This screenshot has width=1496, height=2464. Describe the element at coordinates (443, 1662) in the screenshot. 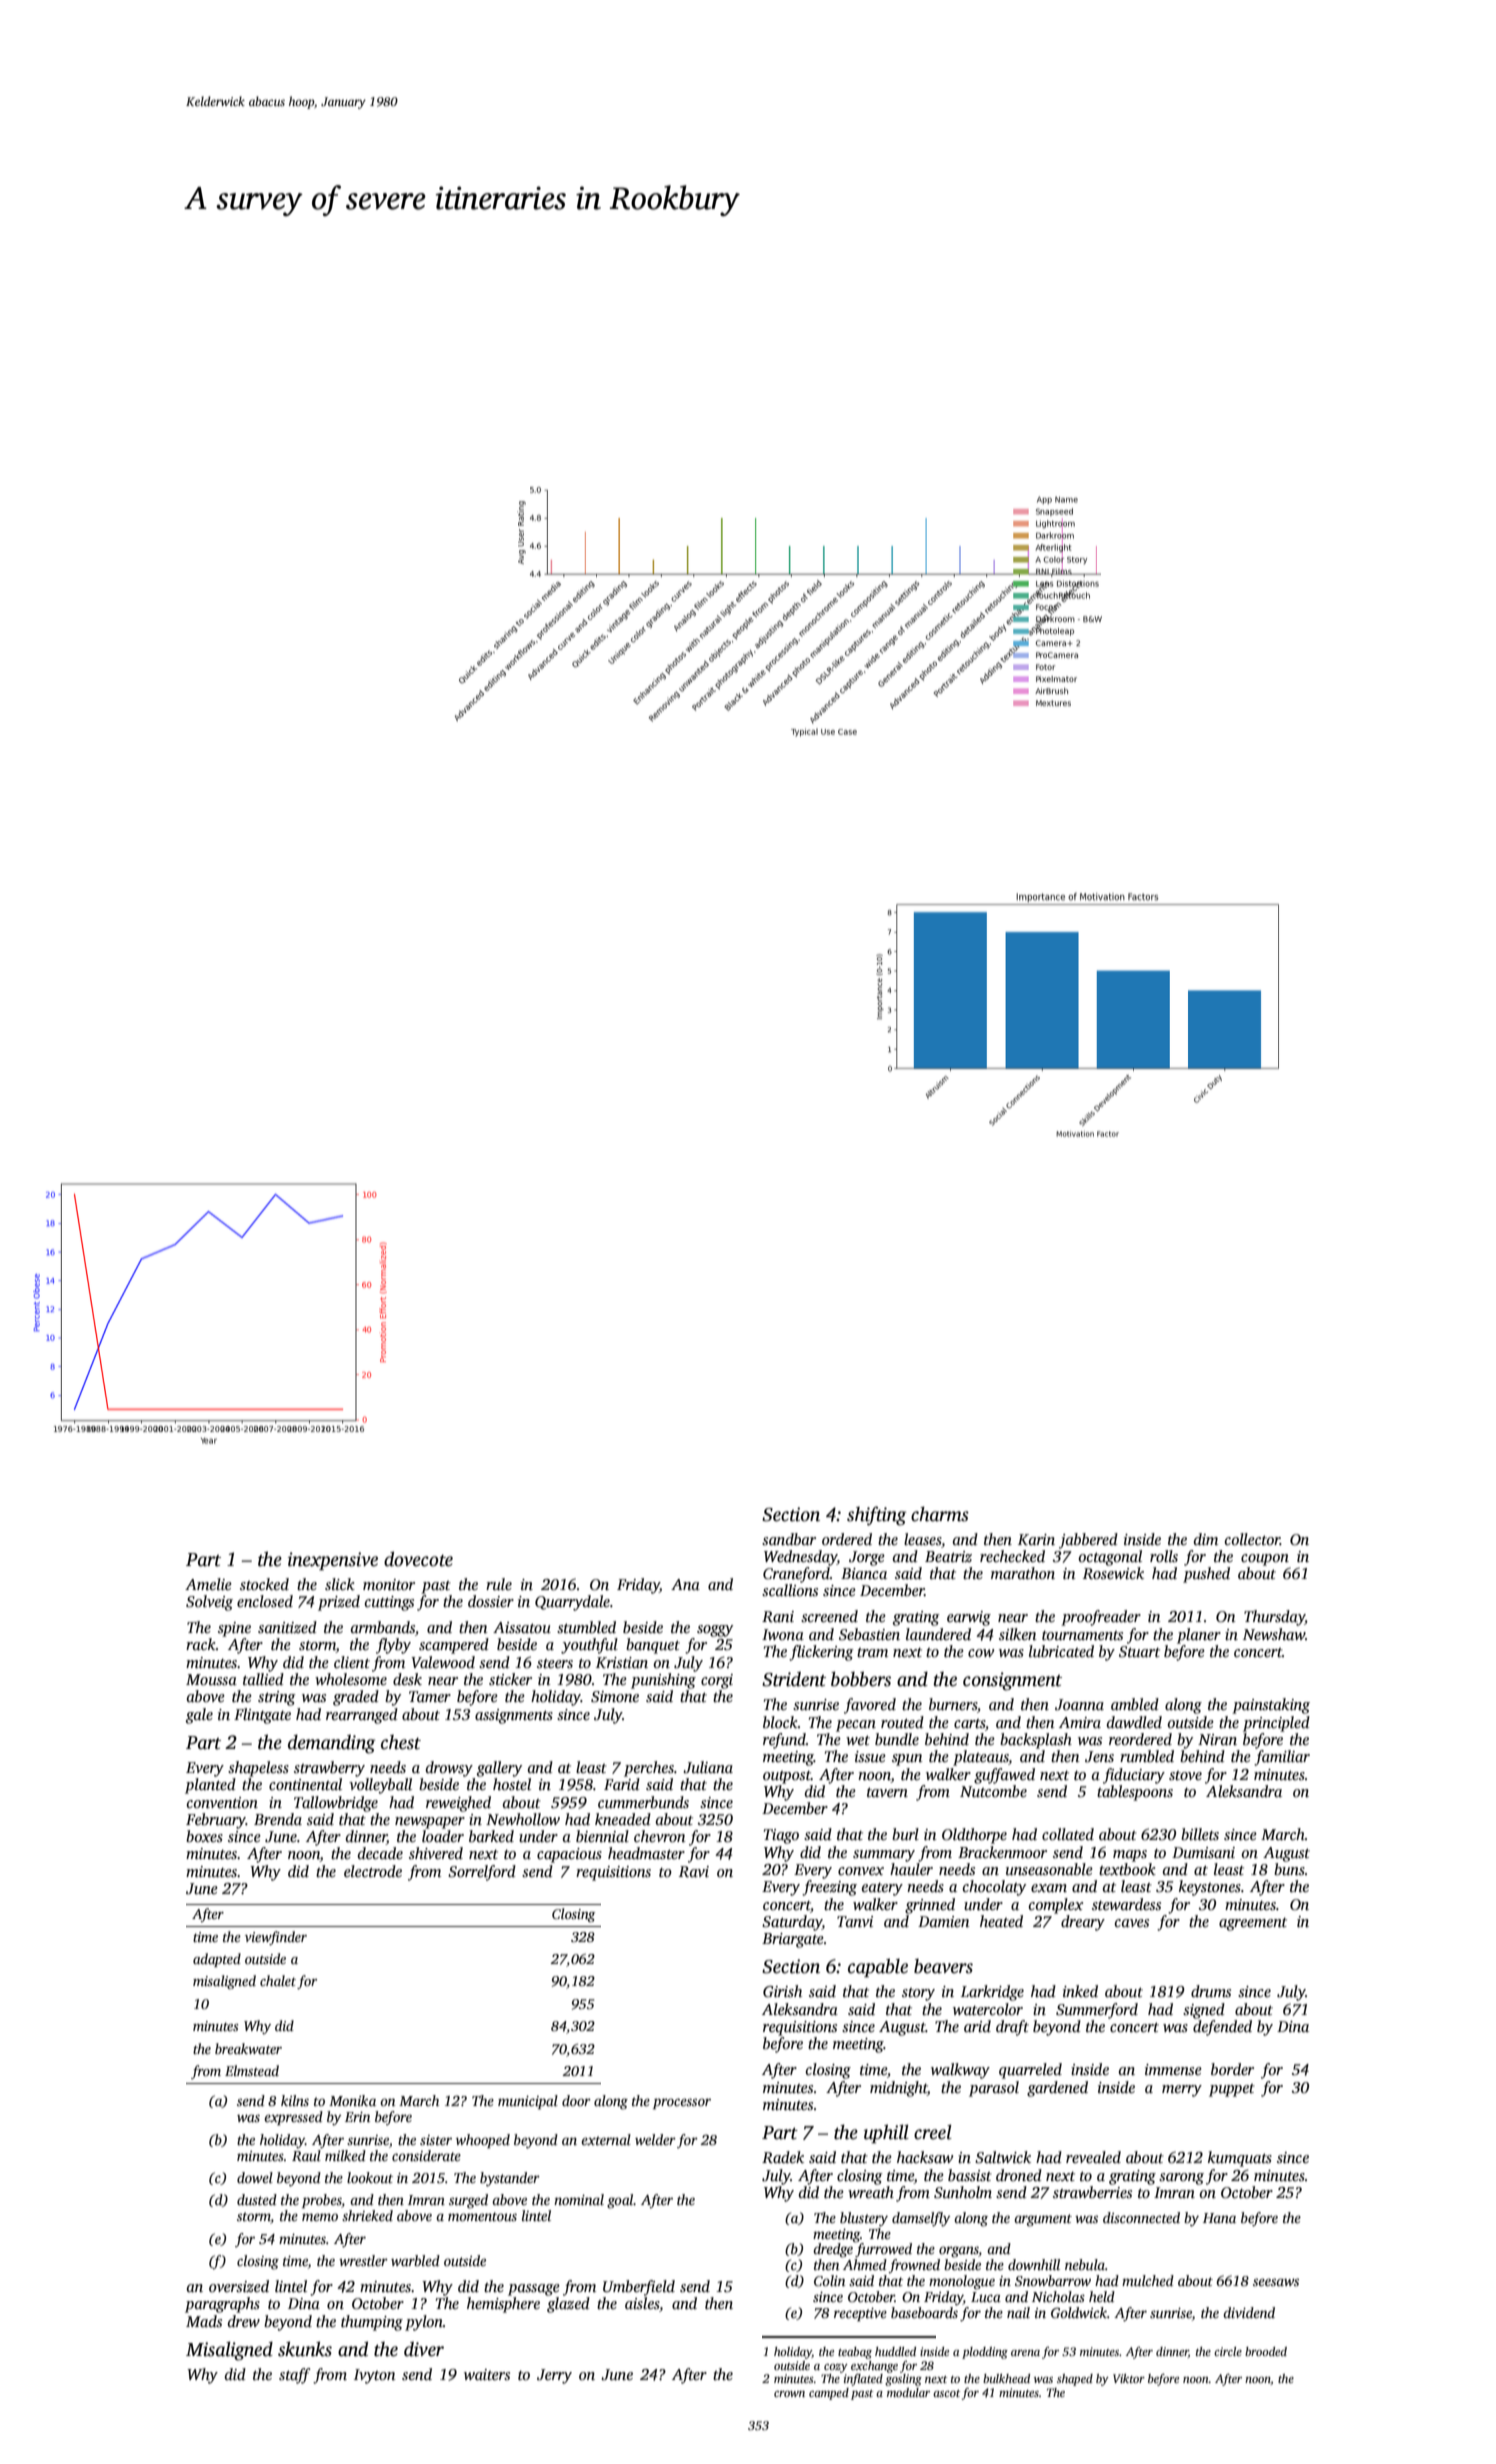

I see `Valewood` at that location.
